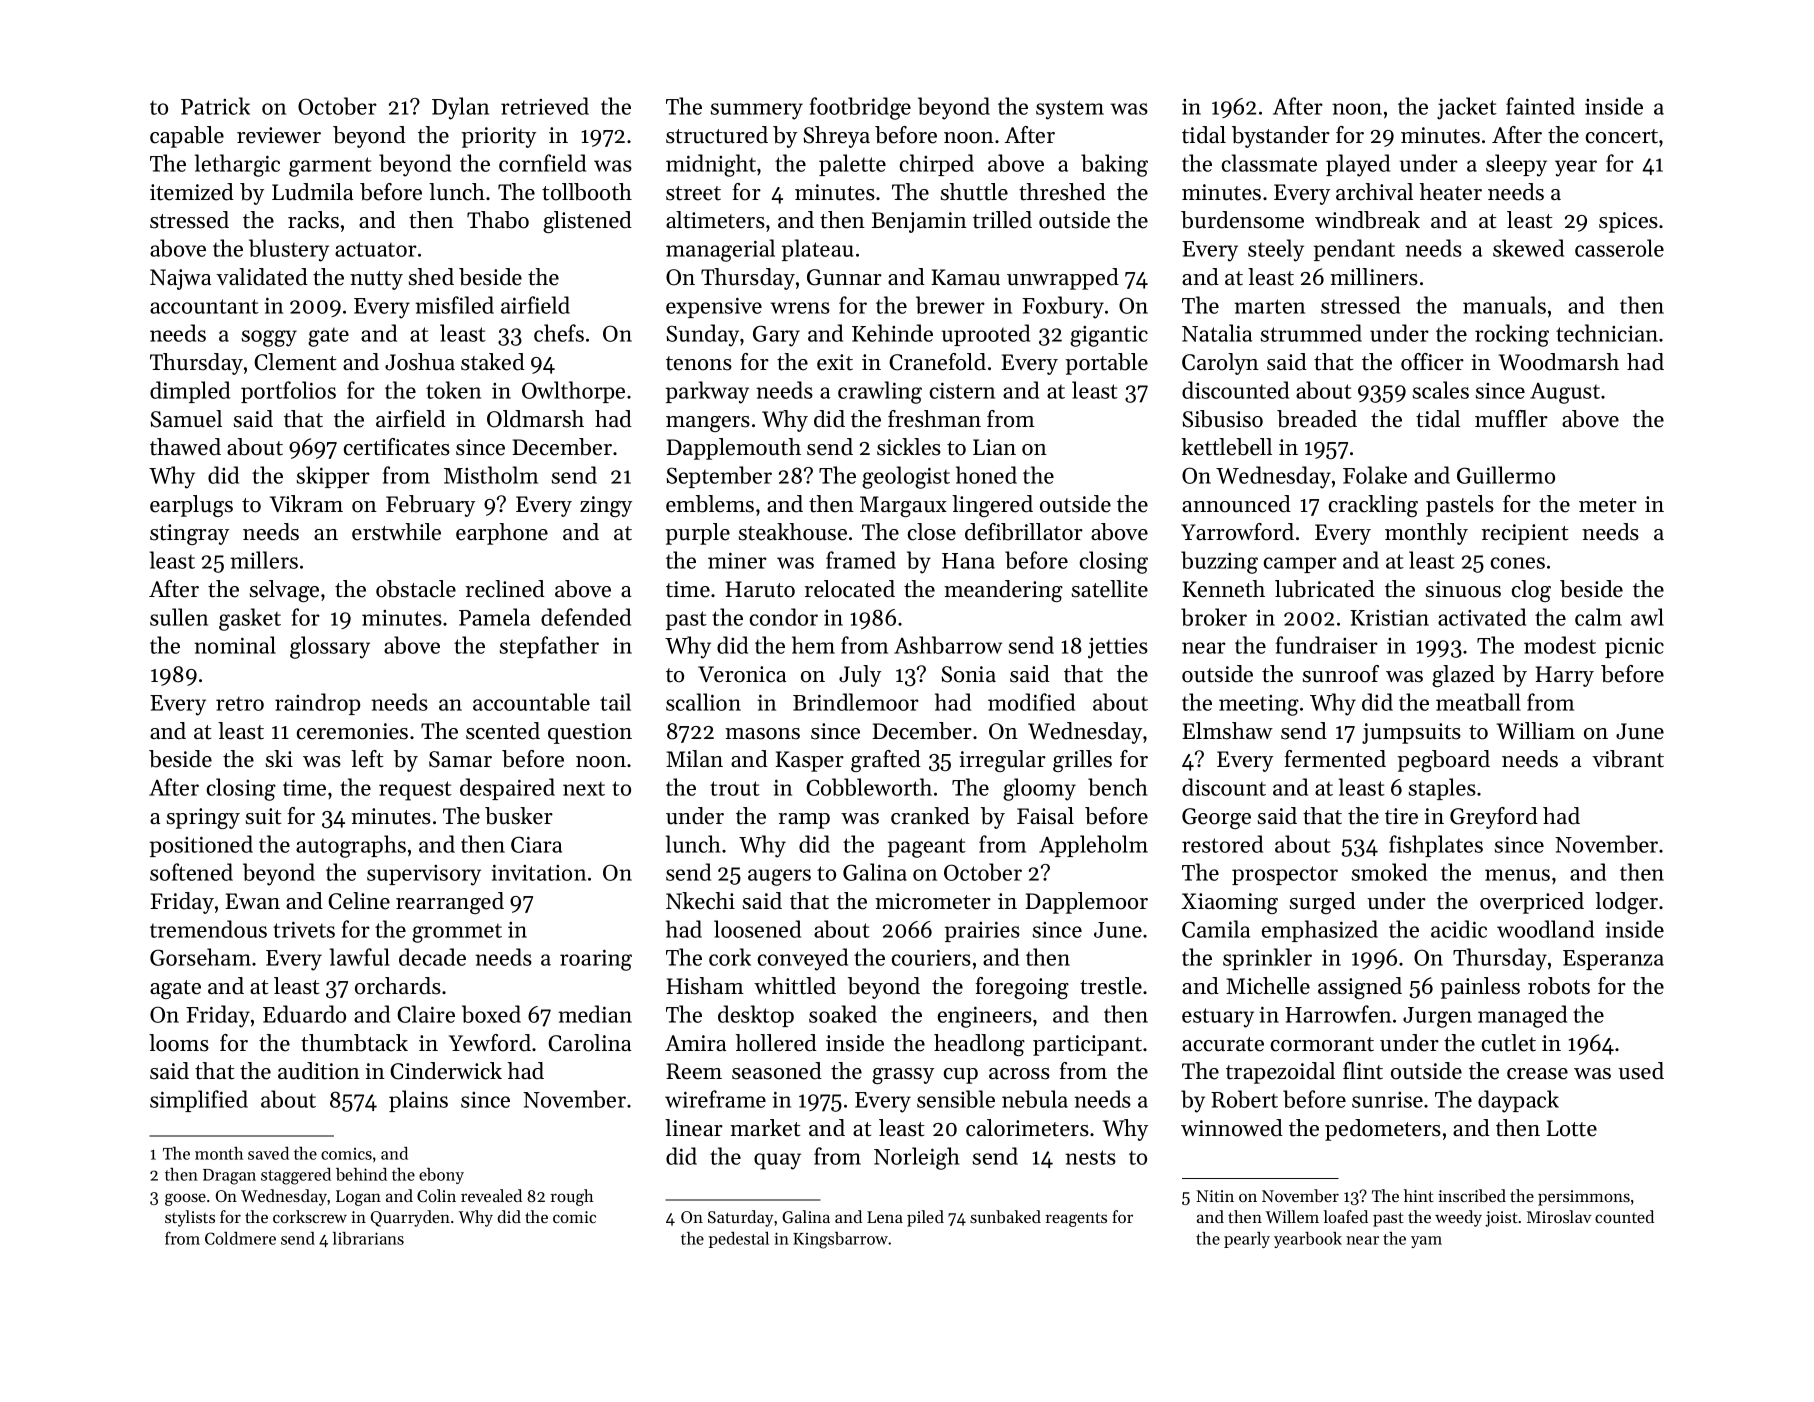 This screenshot has height=1402, width=1814. Describe the element at coordinates (545, 106) in the screenshot. I see `retrieved` at that location.
